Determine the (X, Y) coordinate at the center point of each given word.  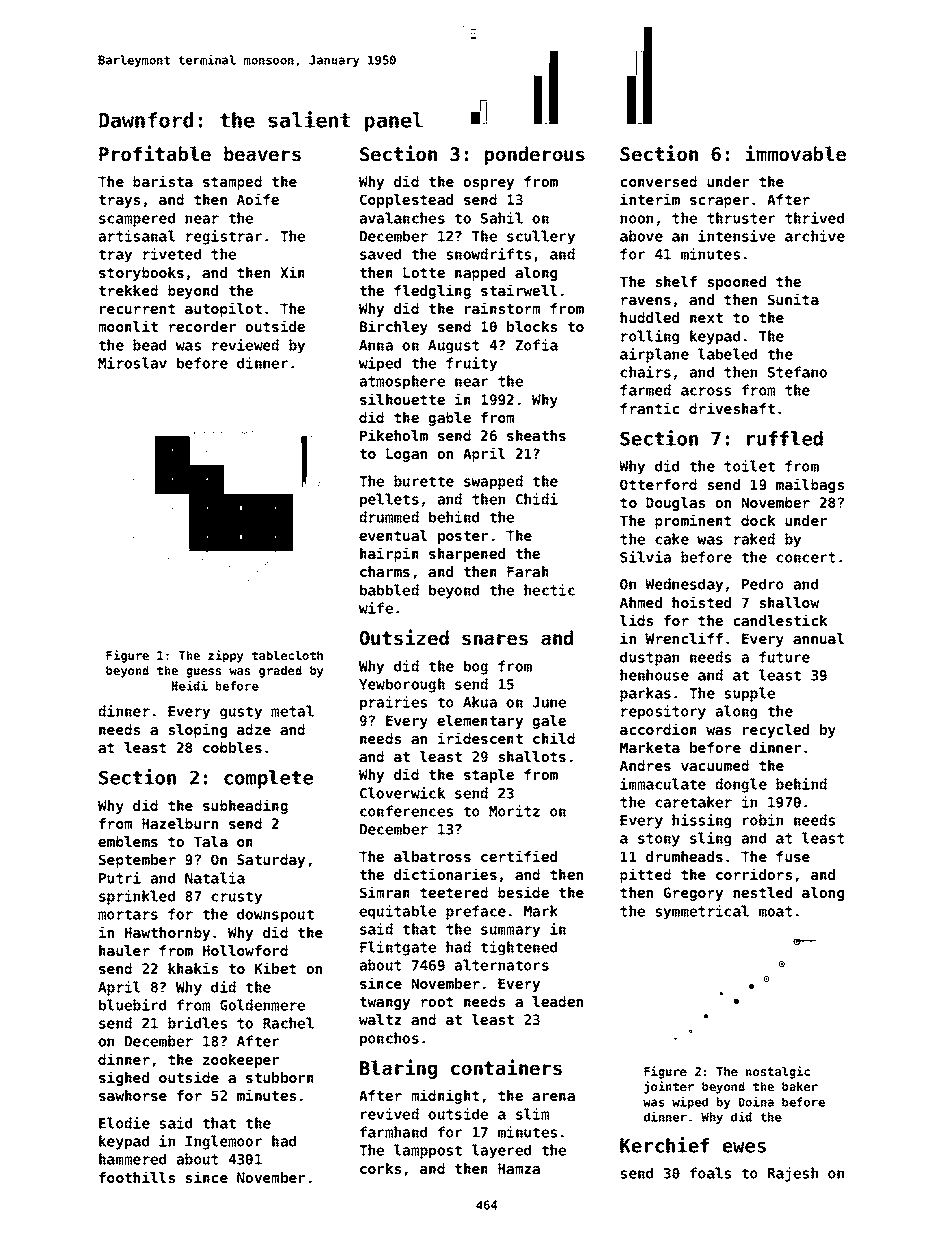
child (554, 738)
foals (710, 1173)
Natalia (215, 878)
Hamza (519, 1168)
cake (672, 539)
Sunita (793, 299)
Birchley (394, 327)
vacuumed (715, 765)
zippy (225, 656)
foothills (137, 1177)
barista (163, 181)
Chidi (537, 499)
